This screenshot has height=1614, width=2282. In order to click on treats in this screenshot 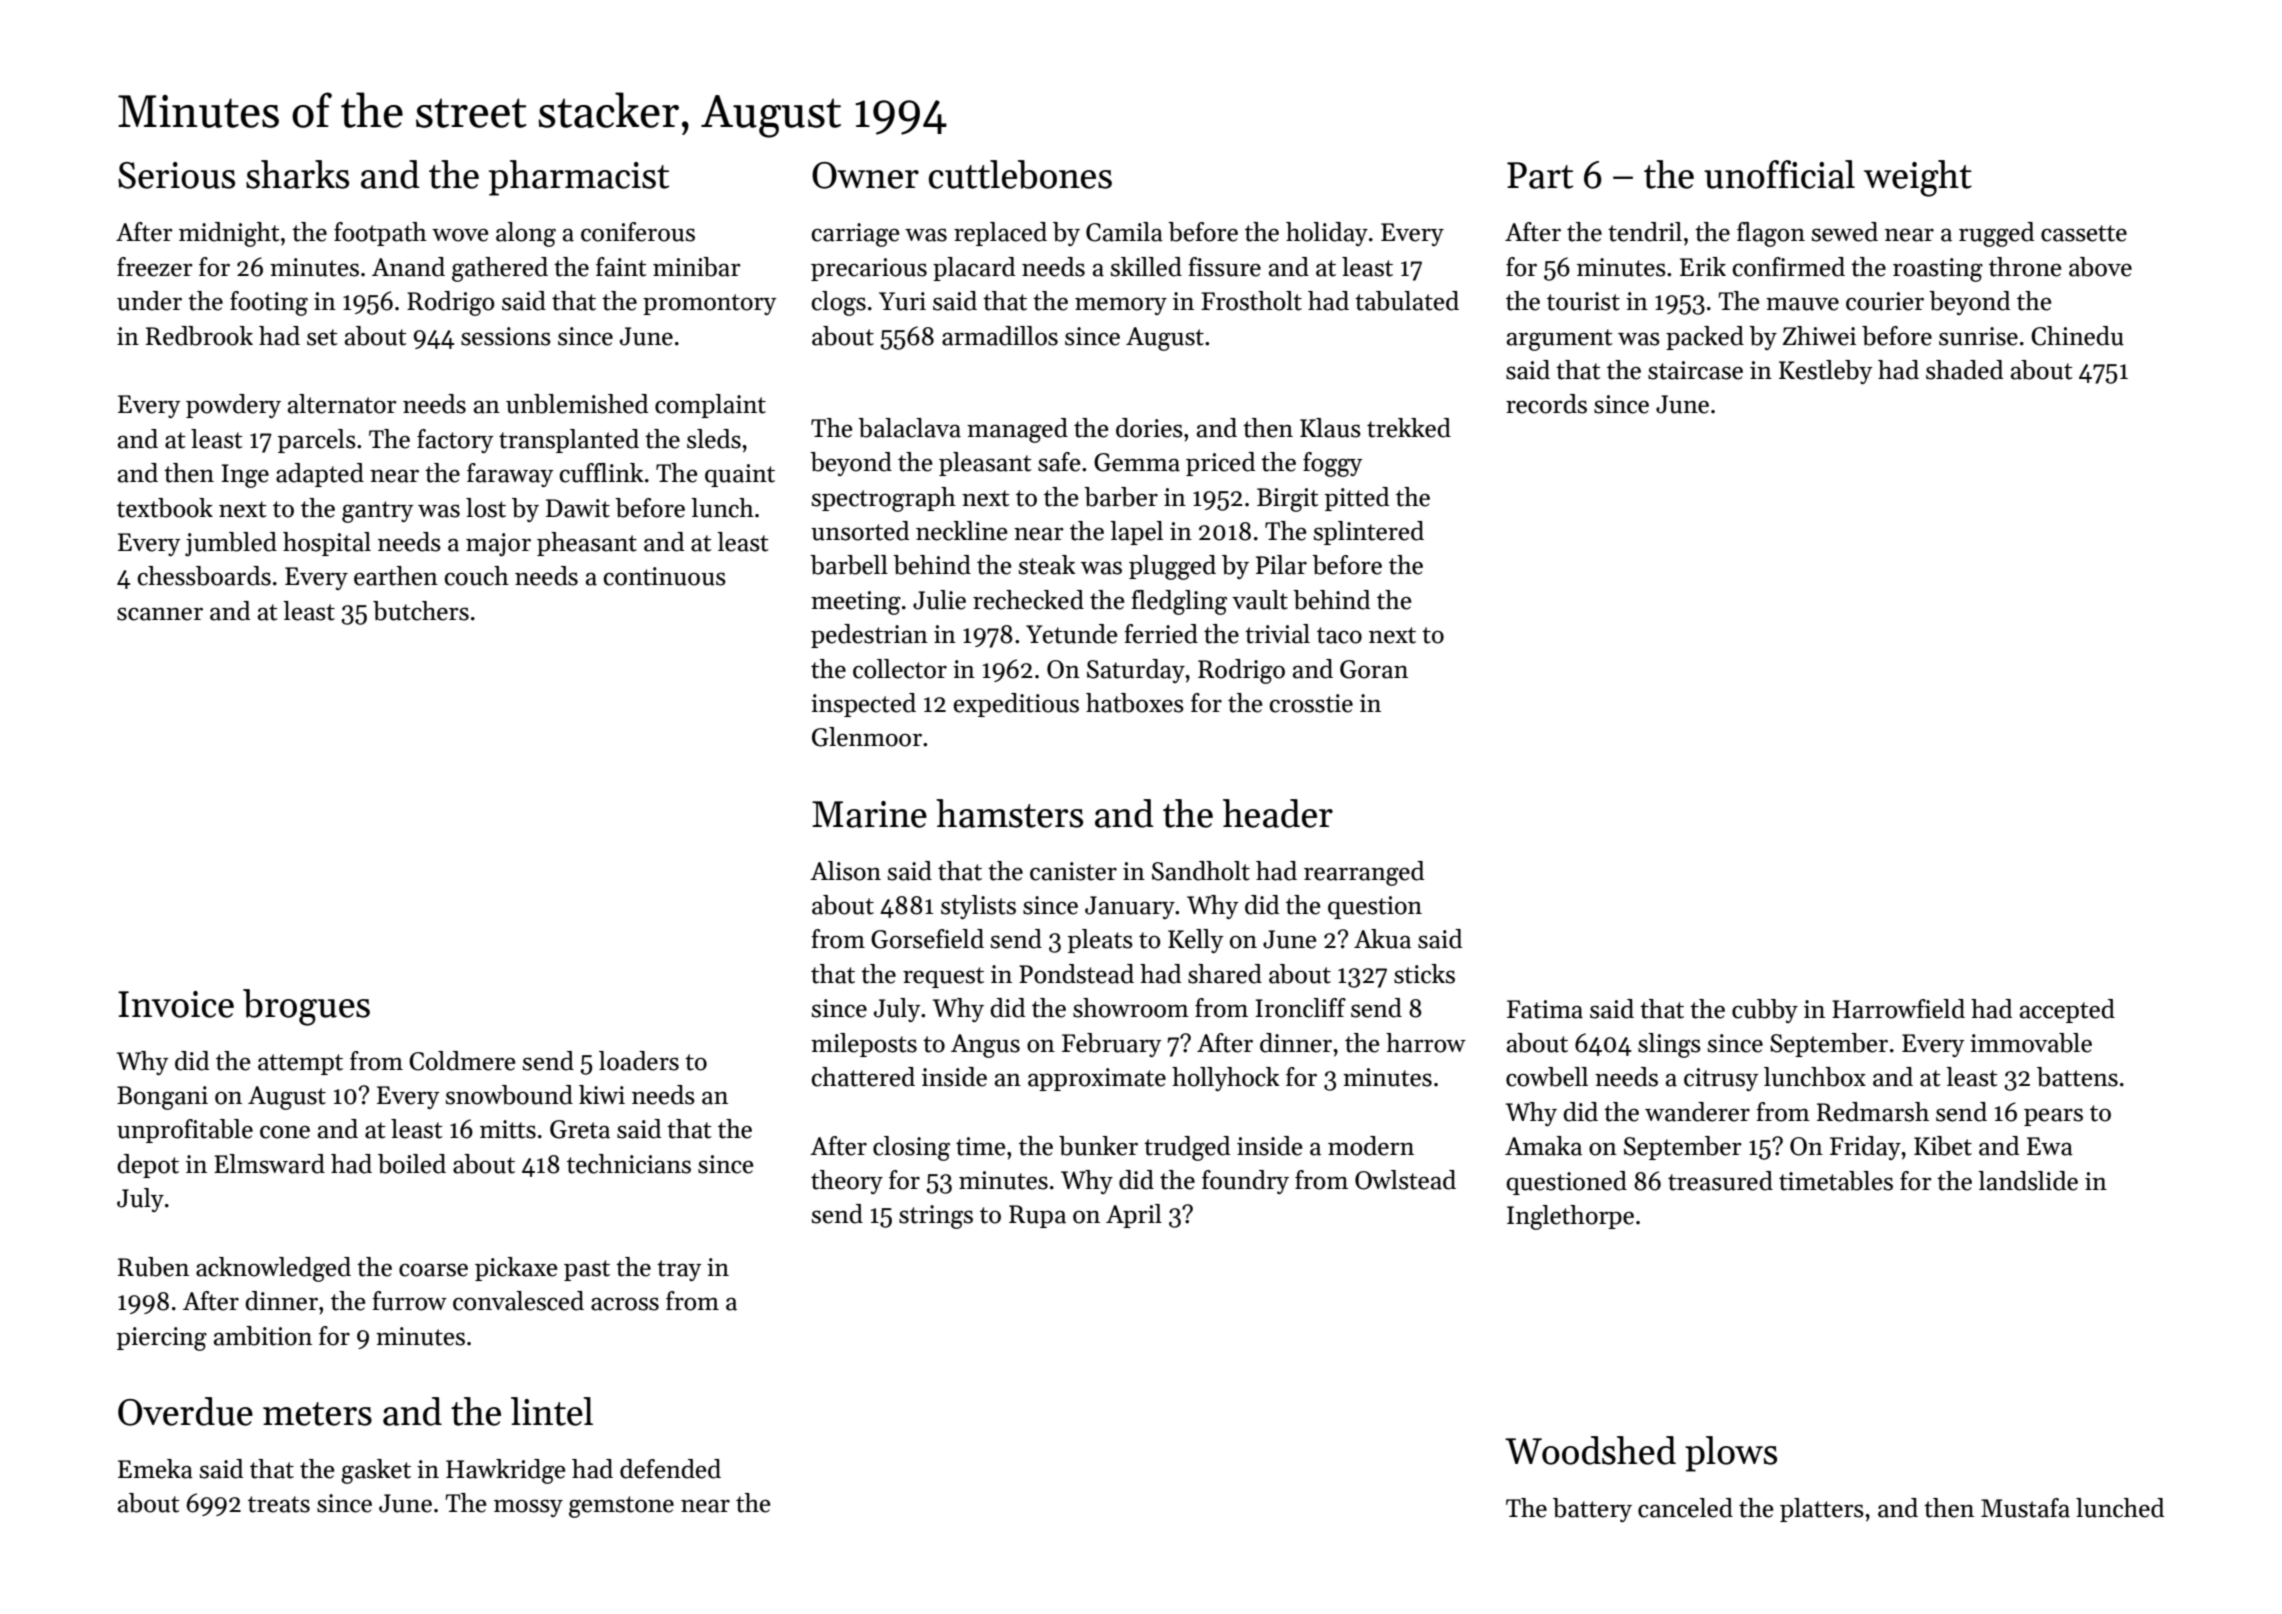, I will do `click(279, 1504)`.
